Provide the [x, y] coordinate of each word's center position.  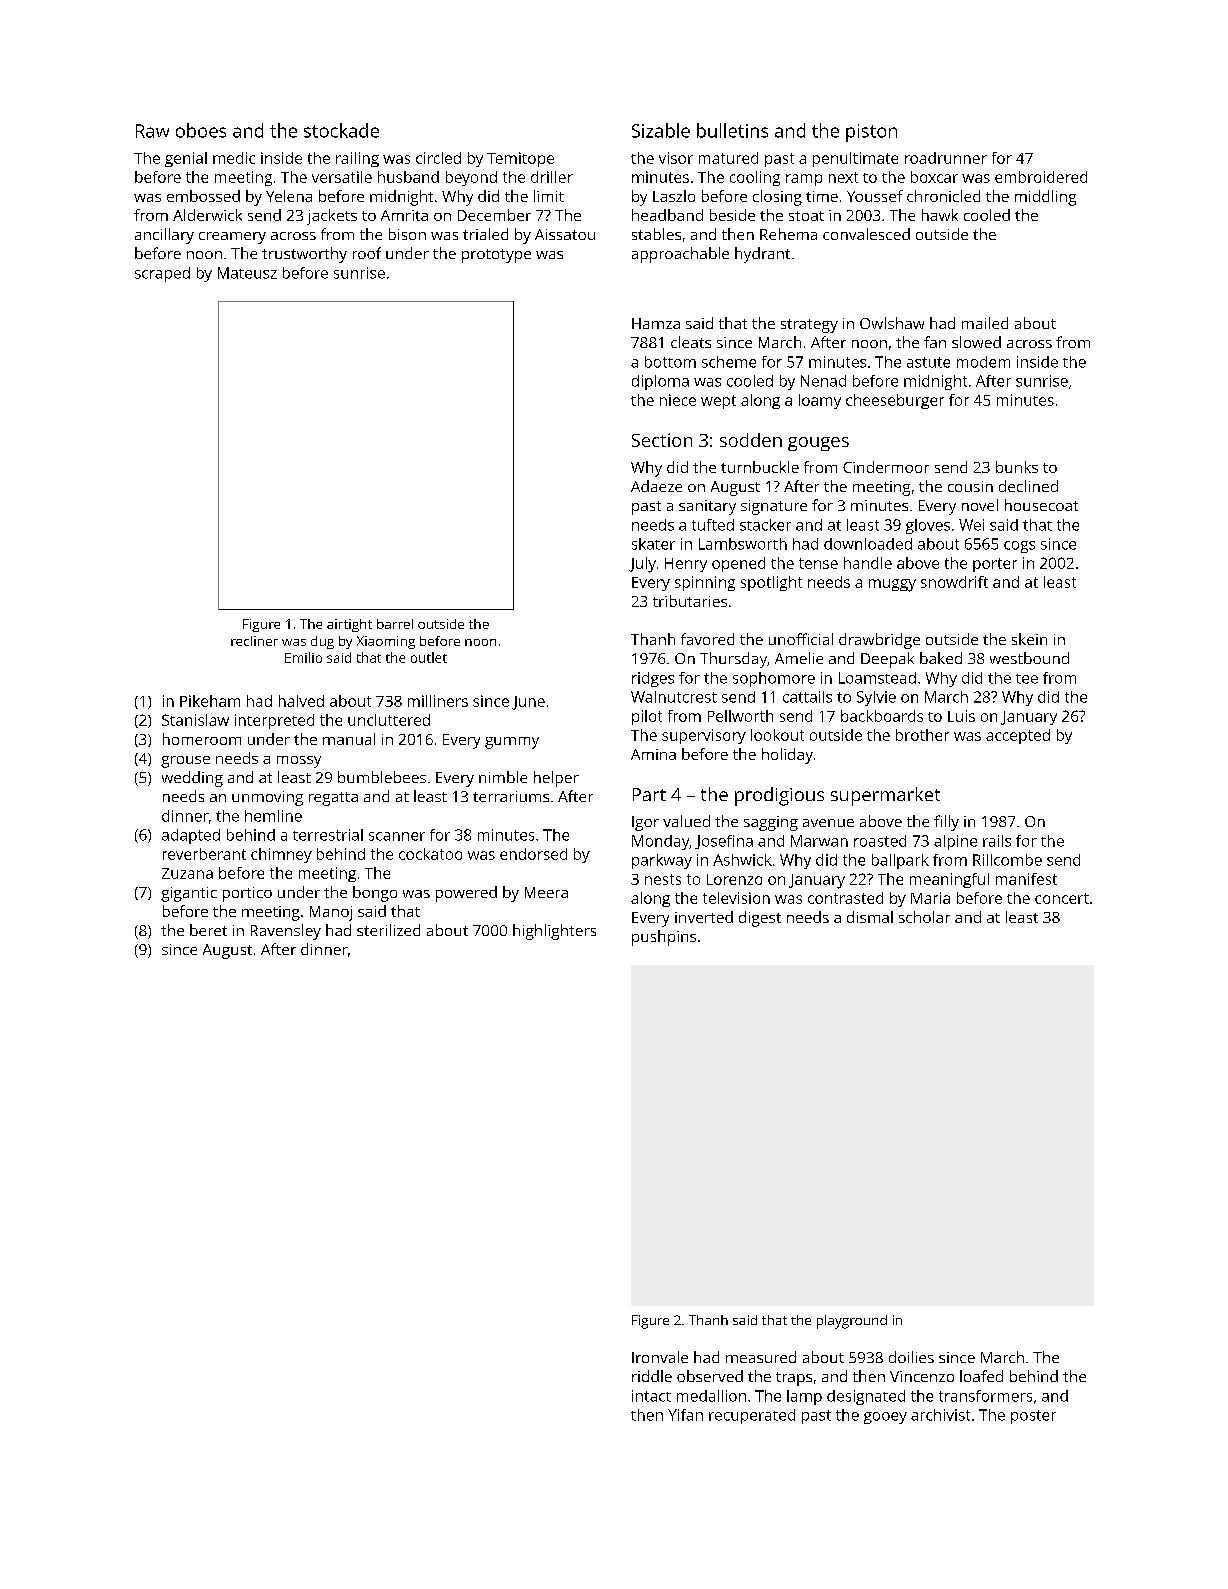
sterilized [388, 930]
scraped [162, 274]
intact [651, 1396]
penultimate [855, 159]
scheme [729, 362]
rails [997, 841]
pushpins [664, 938]
